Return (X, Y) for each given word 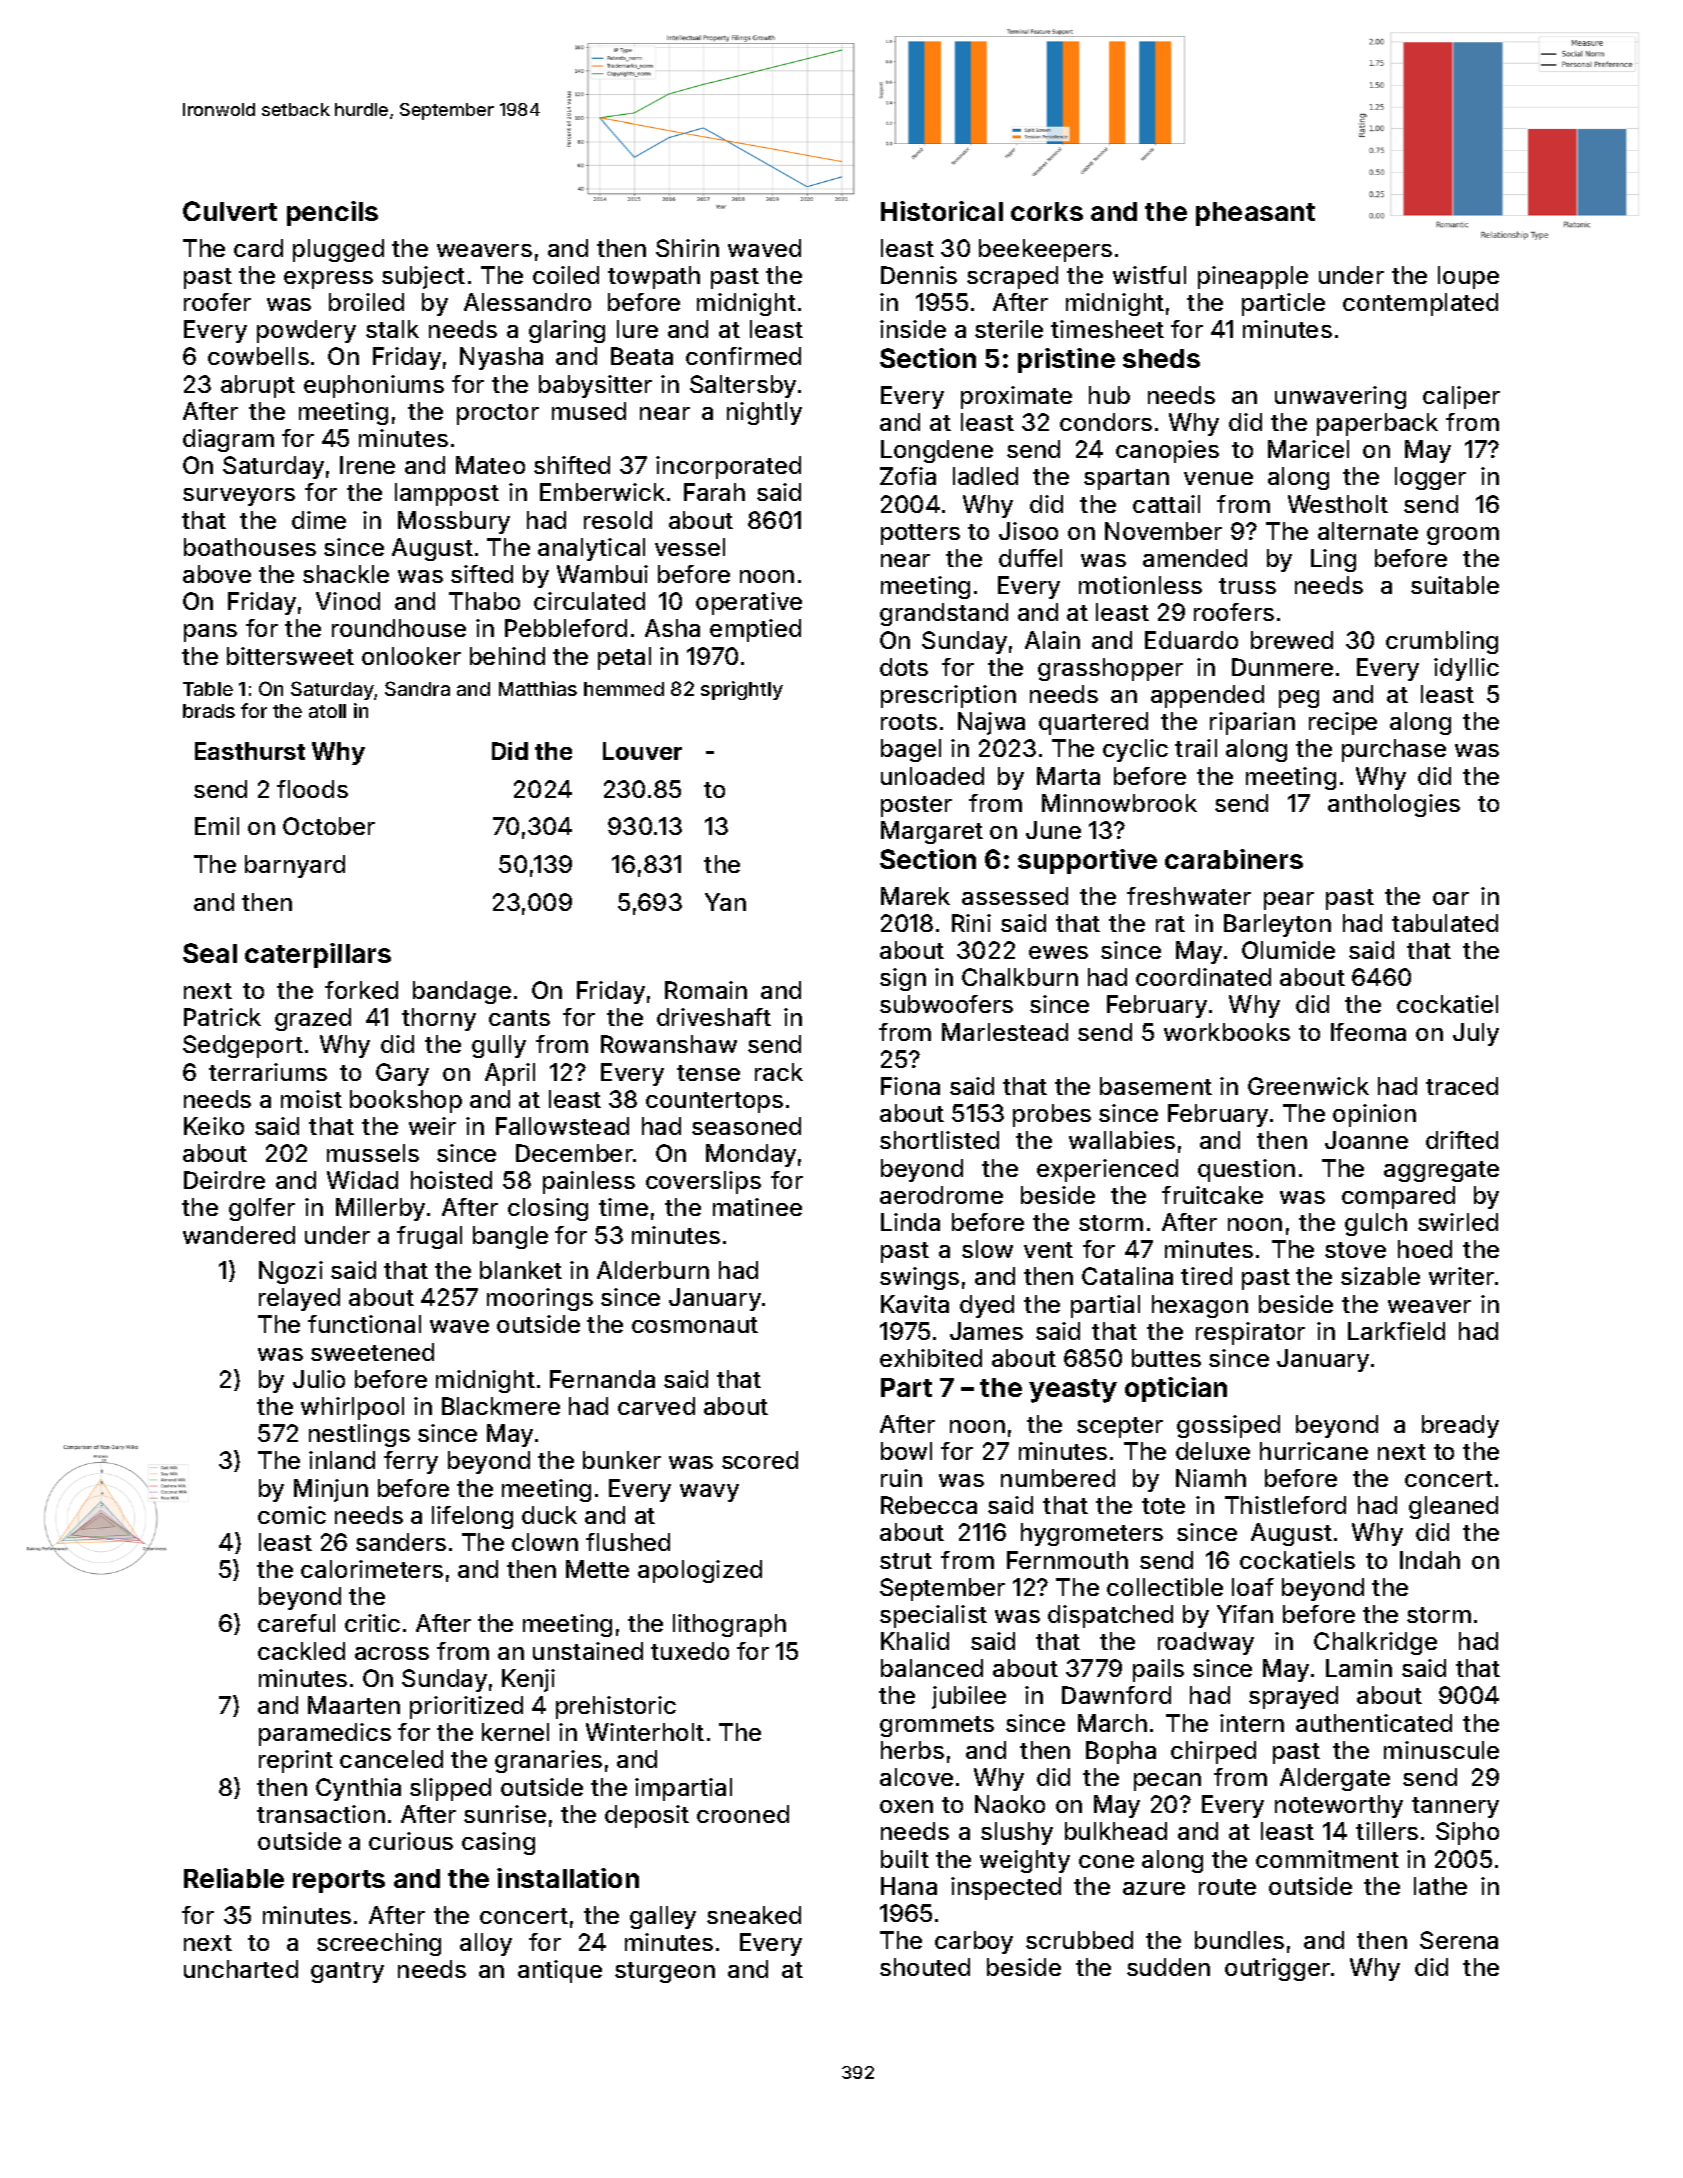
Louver (642, 751)
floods (312, 789)
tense (708, 1073)
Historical (942, 211)
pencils (332, 213)
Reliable (234, 1878)
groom (1463, 536)
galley (663, 1917)
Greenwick (1308, 1086)
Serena (1459, 1940)
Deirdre (224, 1180)
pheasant (1255, 214)
